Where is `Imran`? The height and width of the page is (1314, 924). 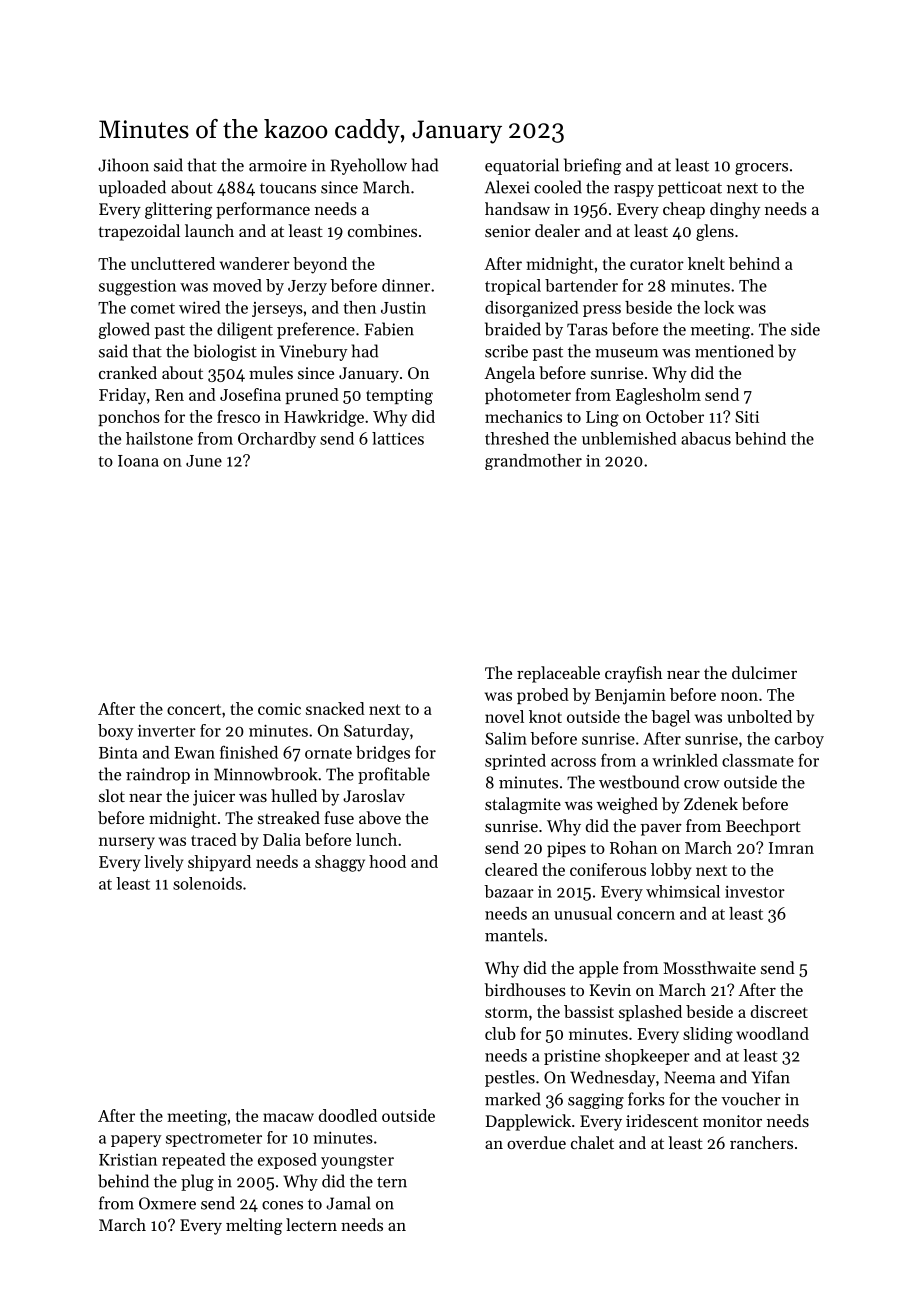
Imran is located at coordinates (791, 848).
